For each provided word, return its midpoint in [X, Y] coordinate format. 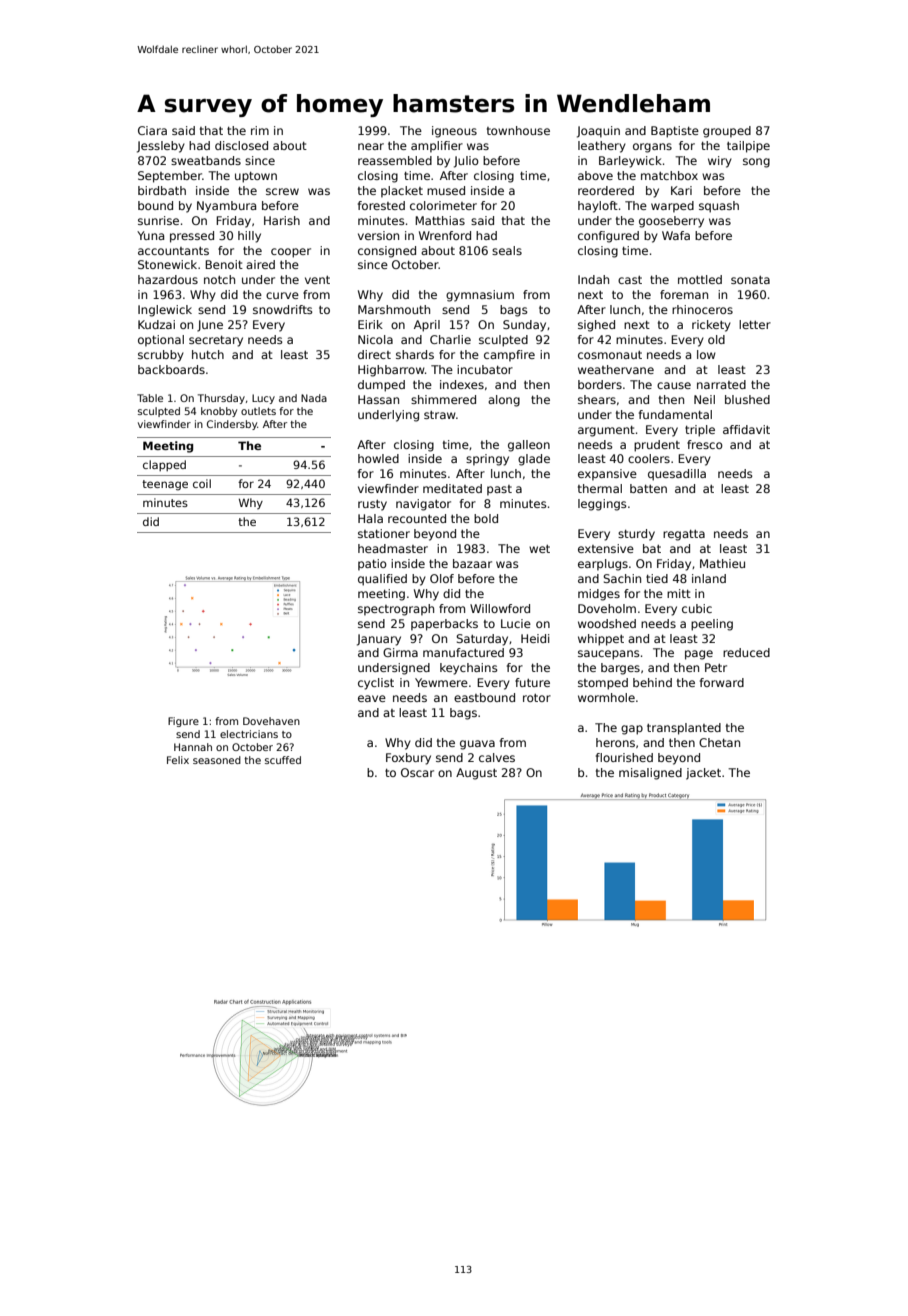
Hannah [193, 747]
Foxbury [408, 759]
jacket [703, 774]
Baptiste [675, 132]
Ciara [152, 130]
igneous [454, 132]
